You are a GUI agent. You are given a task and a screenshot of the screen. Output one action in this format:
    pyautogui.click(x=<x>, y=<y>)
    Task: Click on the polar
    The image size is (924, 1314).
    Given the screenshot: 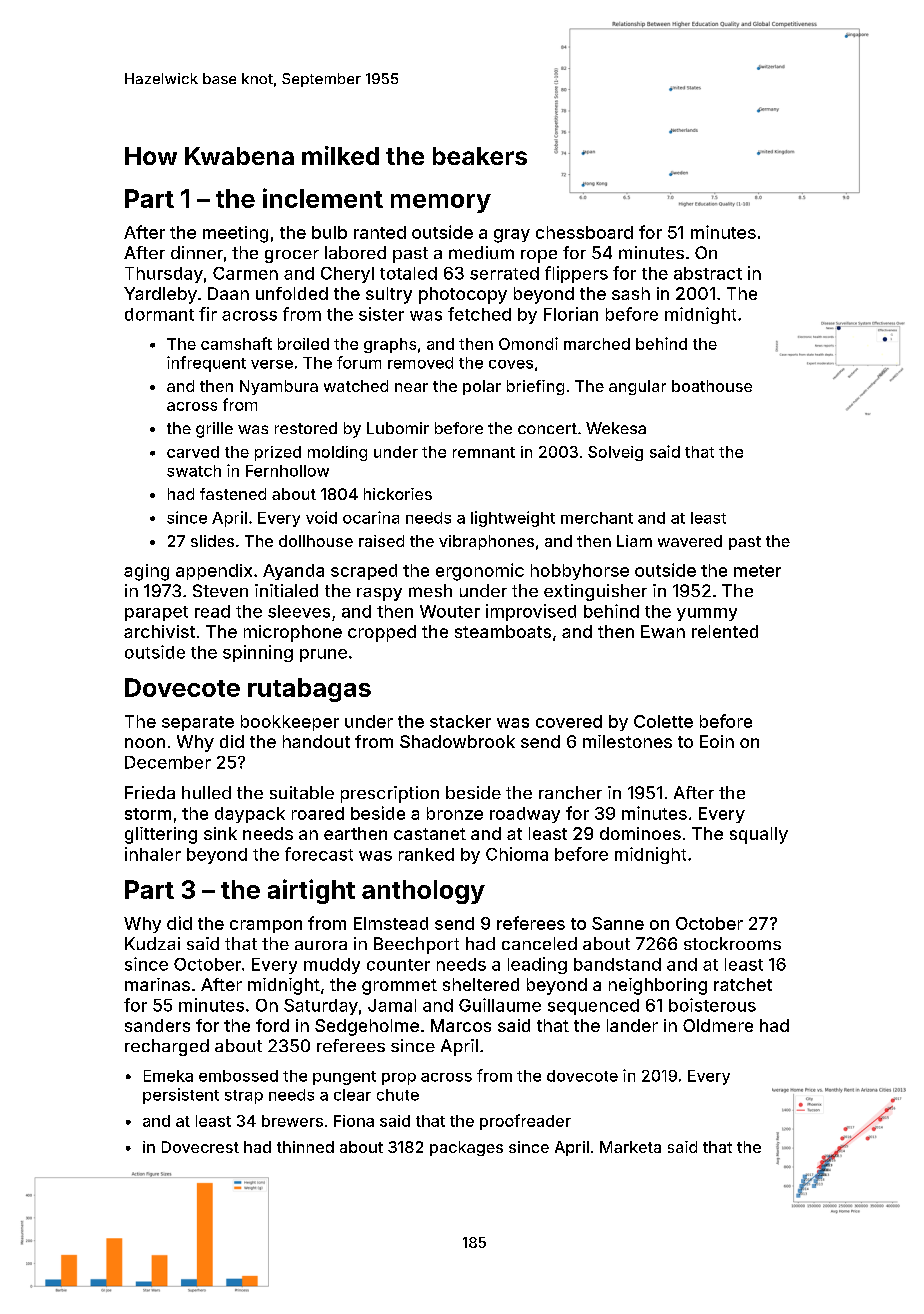 What is the action you would take?
    pyautogui.click(x=482, y=387)
